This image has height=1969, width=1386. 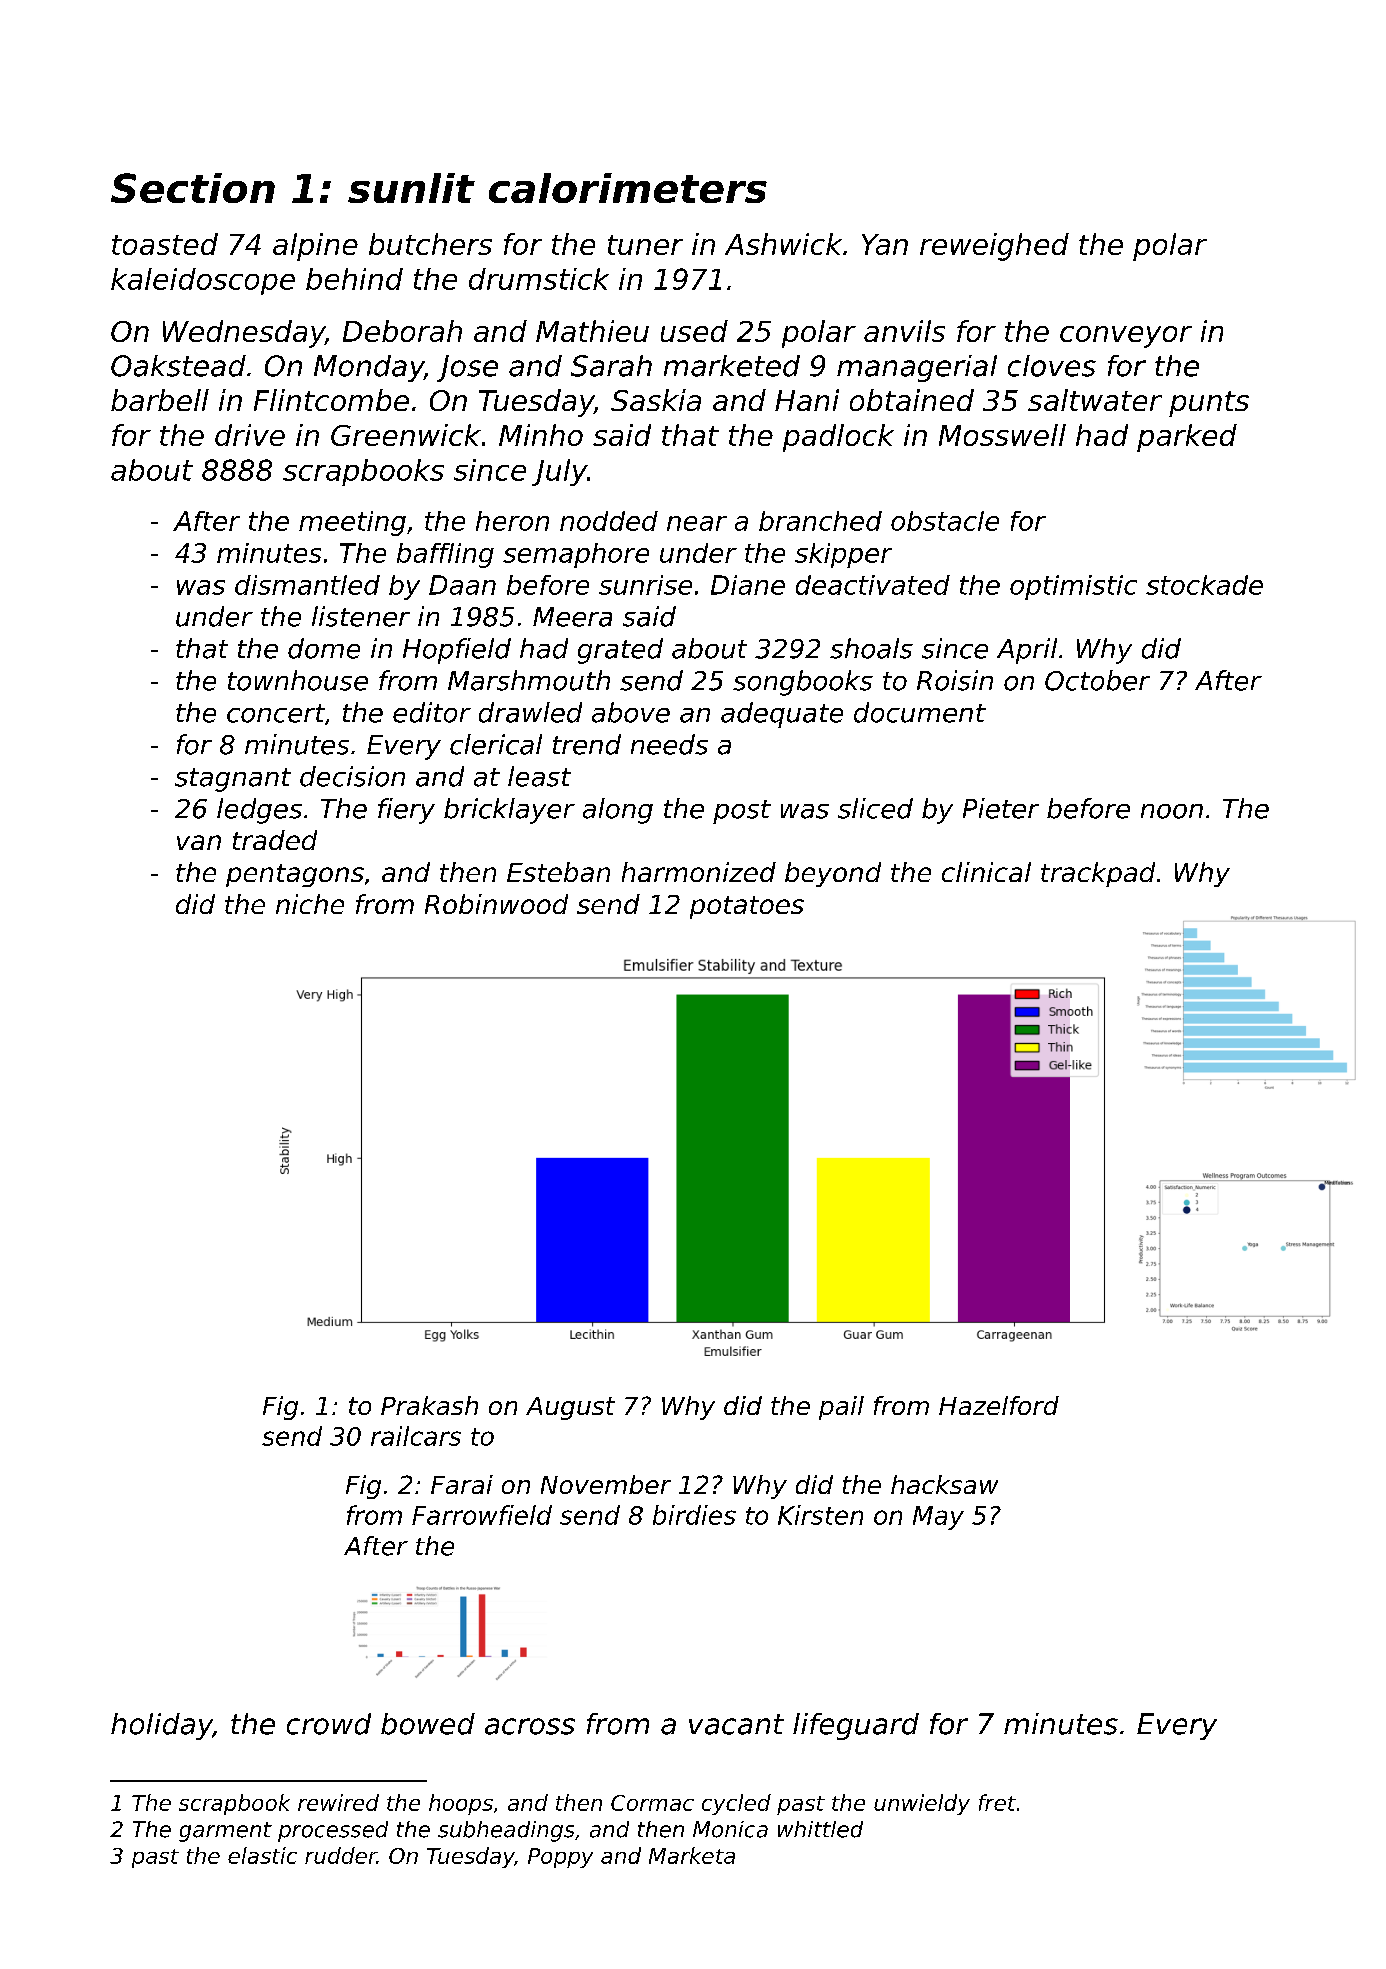 What do you see at coordinates (944, 1484) in the image?
I see `hacksaw` at bounding box center [944, 1484].
